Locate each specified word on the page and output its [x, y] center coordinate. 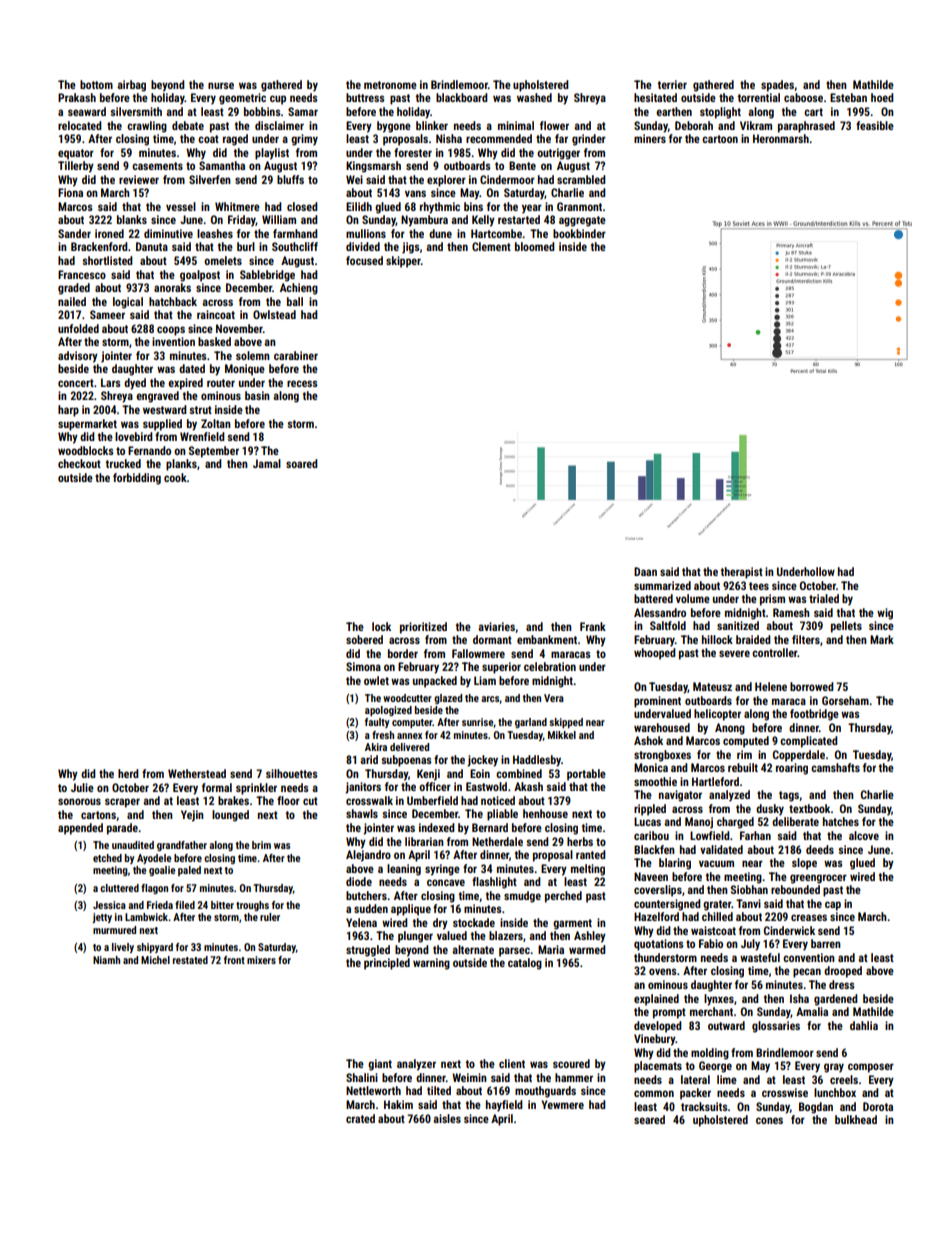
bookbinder [579, 233]
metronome [390, 85]
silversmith [136, 111]
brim [261, 845]
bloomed [535, 246]
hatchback [173, 301]
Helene [771, 686]
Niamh [106, 960]
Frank [593, 626]
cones [769, 1120]
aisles [447, 1118]
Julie [82, 787]
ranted [591, 854]
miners [650, 138]
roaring [792, 769]
